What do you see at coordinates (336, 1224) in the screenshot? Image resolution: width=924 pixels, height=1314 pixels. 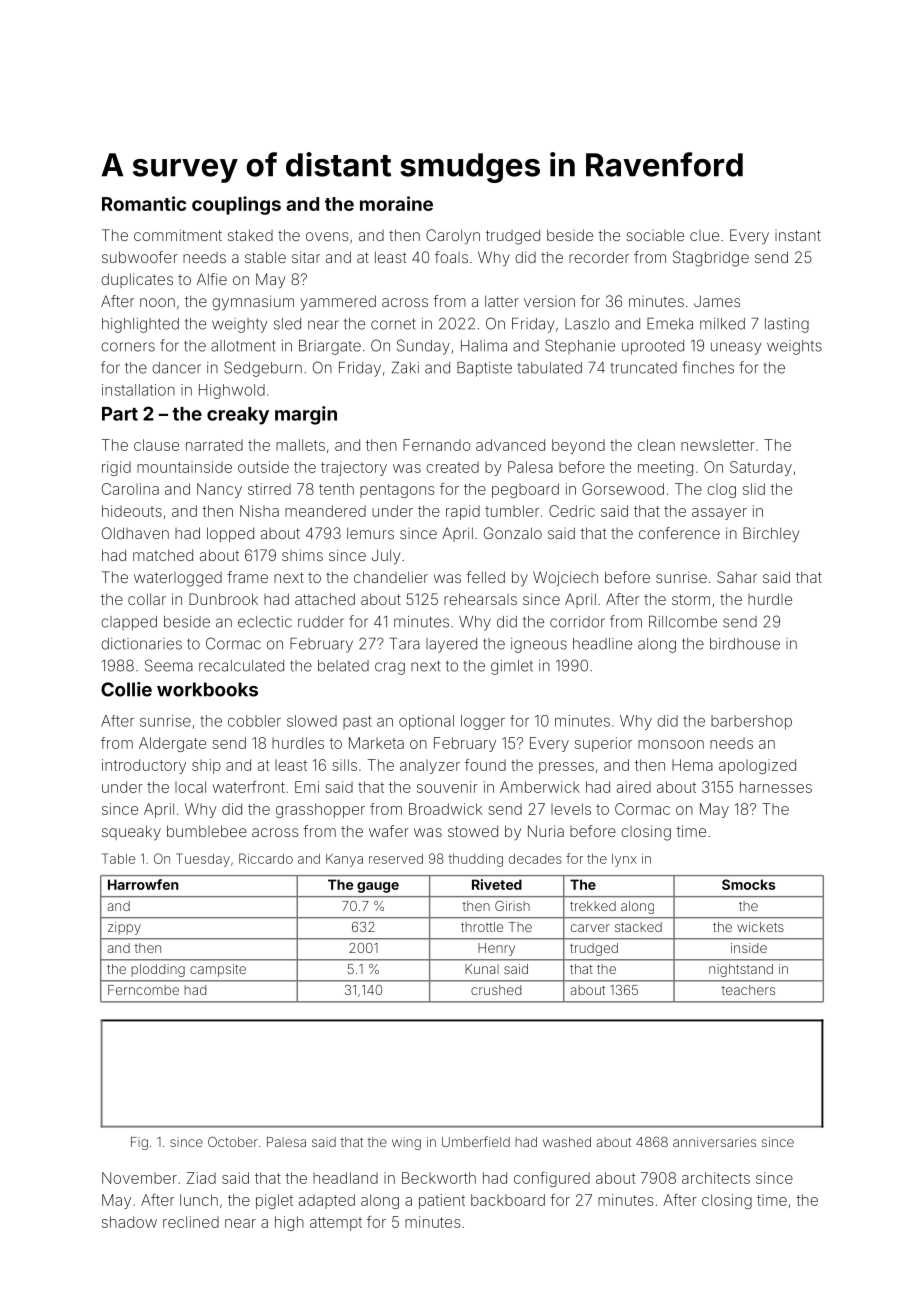 I see `attempt` at bounding box center [336, 1224].
